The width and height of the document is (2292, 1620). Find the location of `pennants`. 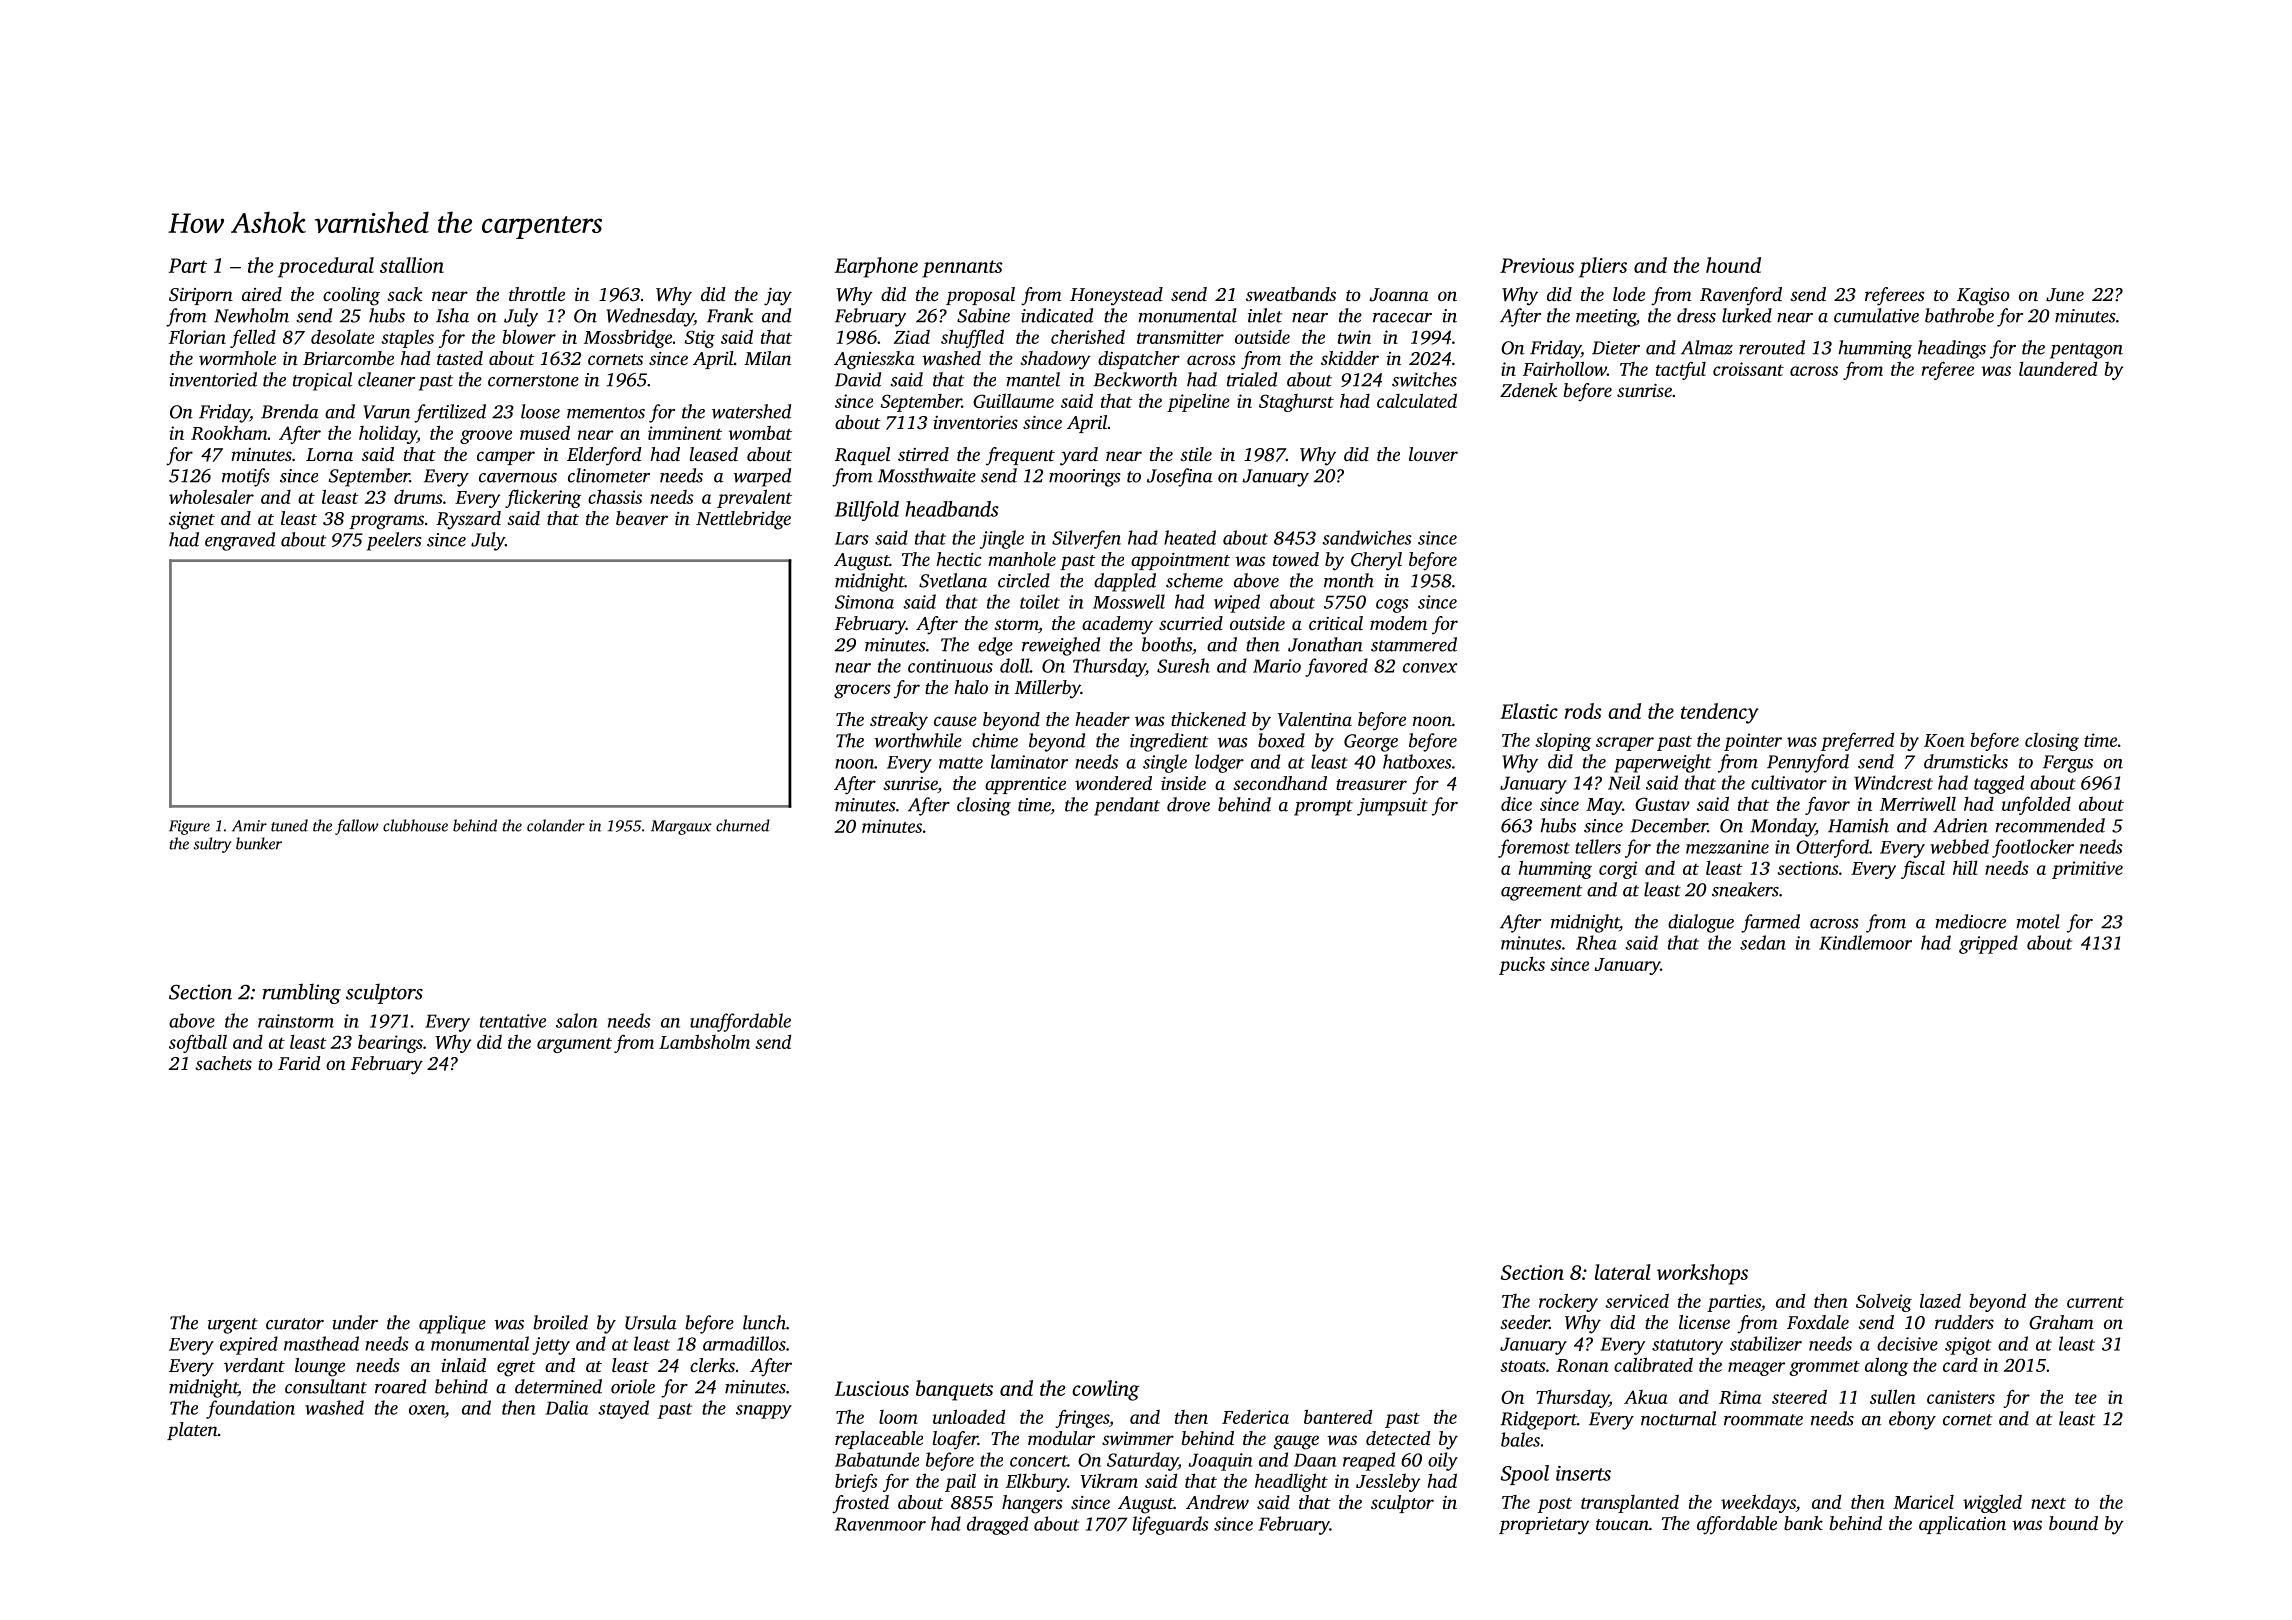

pennants is located at coordinates (962, 269).
